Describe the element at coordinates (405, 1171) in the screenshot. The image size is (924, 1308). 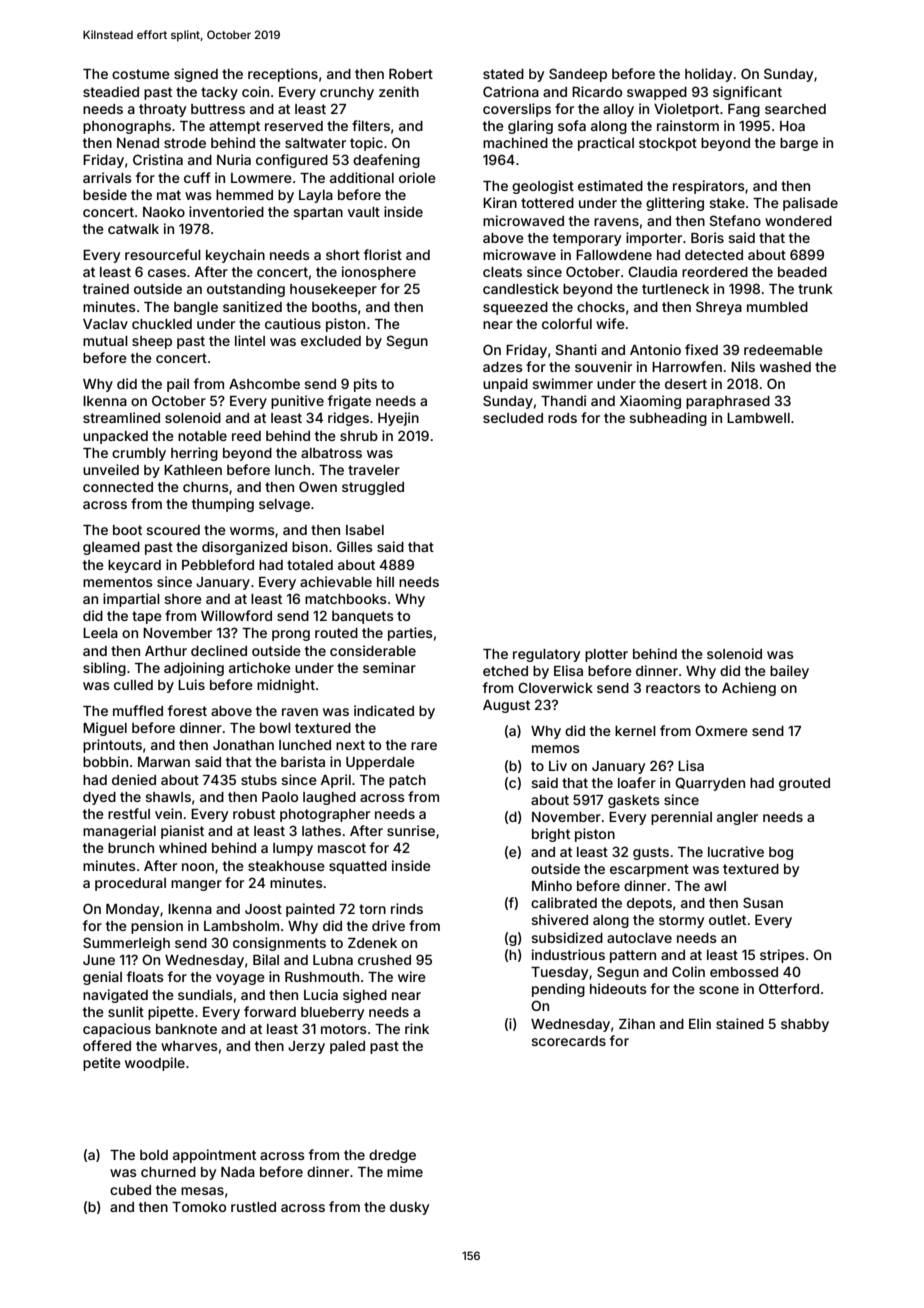
I see `mime` at that location.
